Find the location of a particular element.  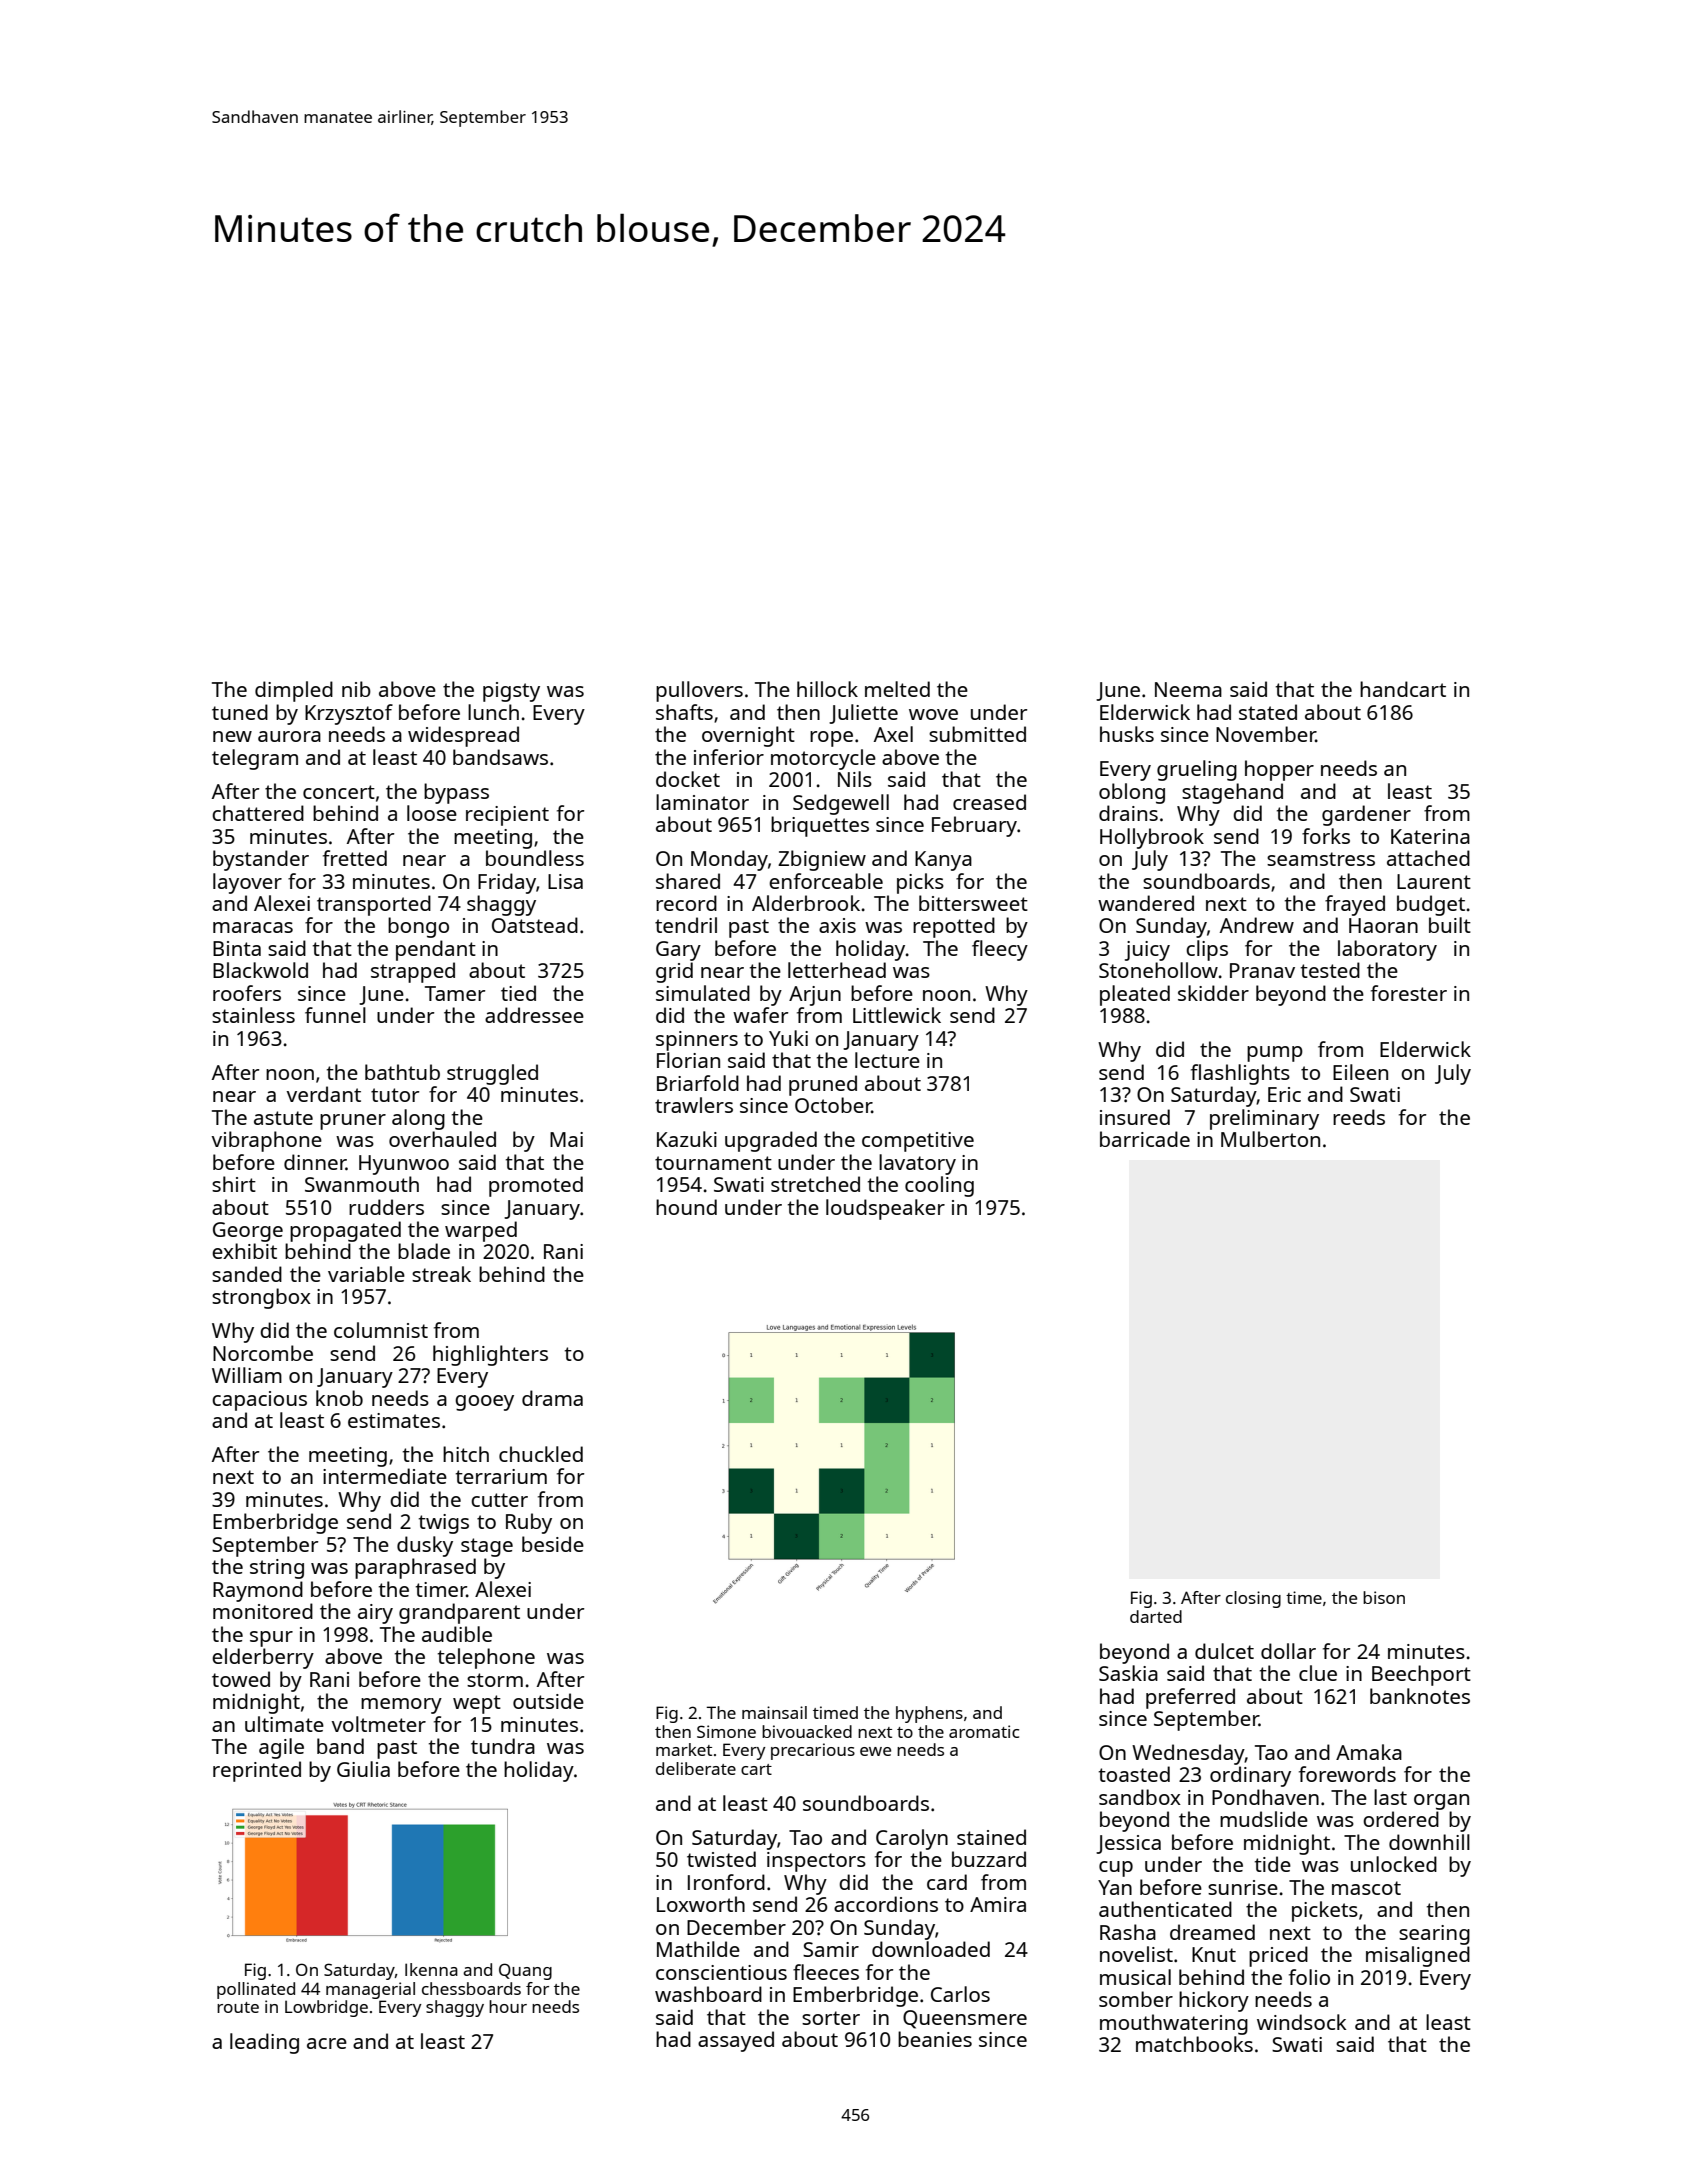

beanies is located at coordinates (935, 2039).
